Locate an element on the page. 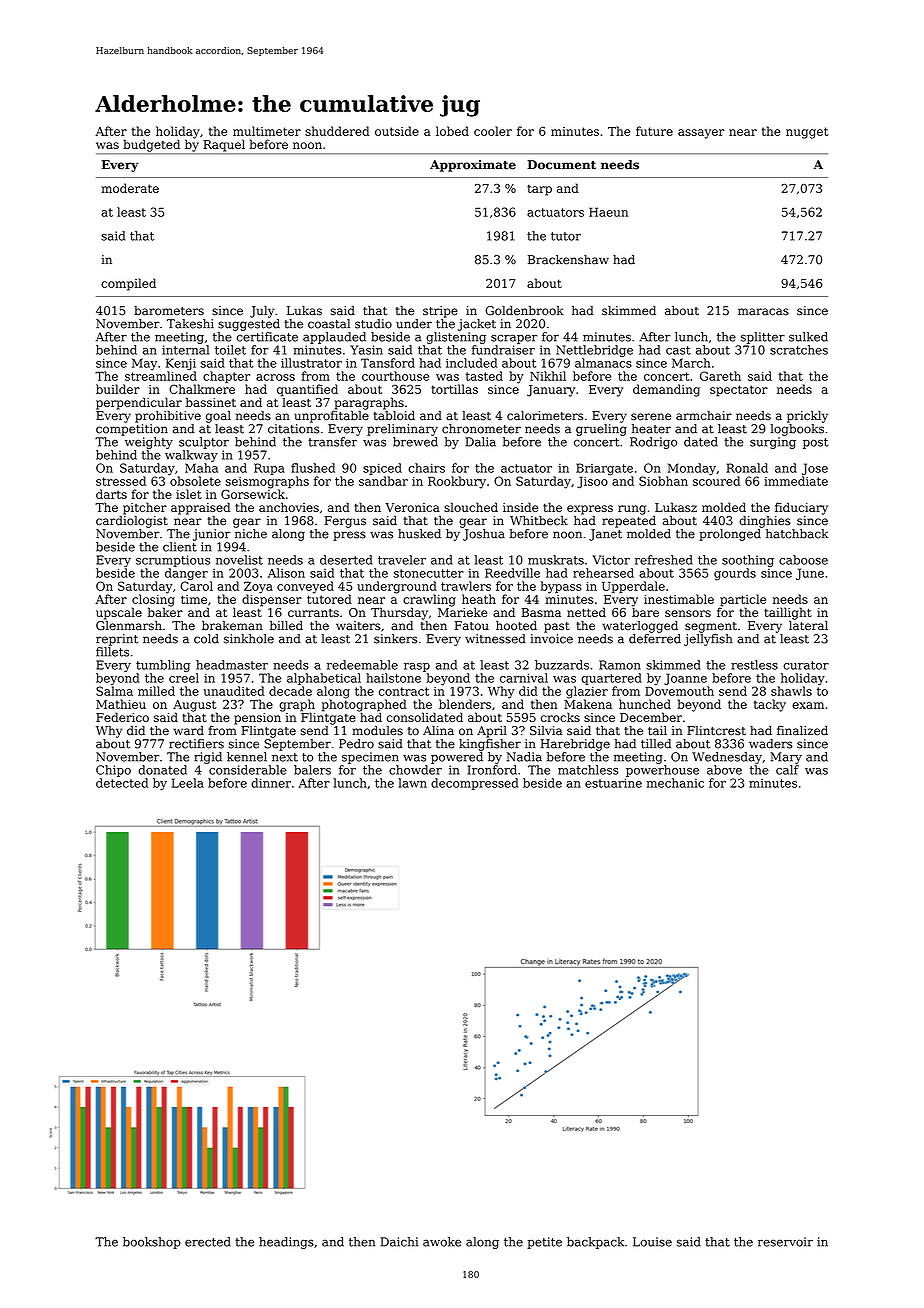  chapter is located at coordinates (226, 377).
